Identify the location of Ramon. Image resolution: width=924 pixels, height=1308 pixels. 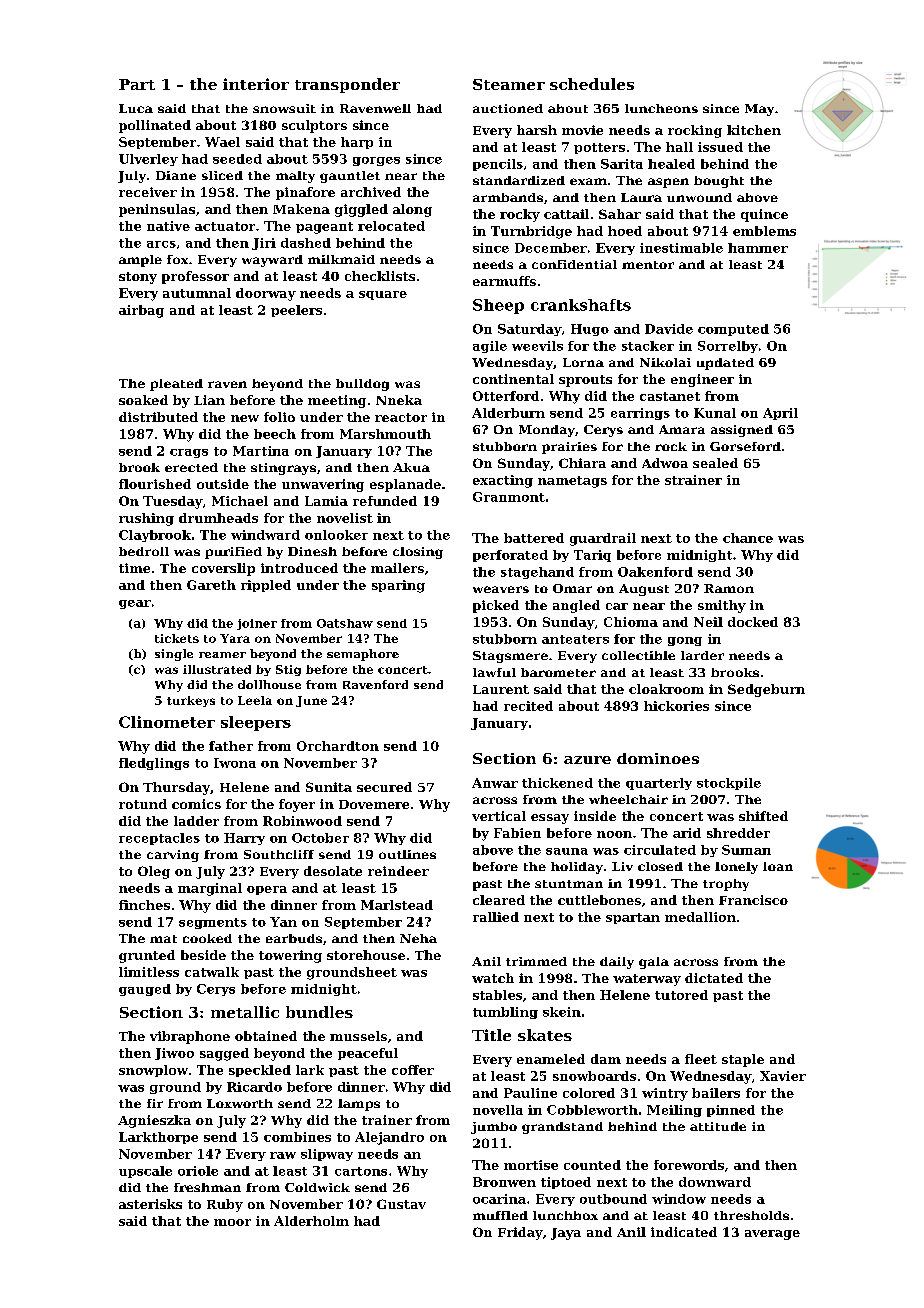
(729, 588).
